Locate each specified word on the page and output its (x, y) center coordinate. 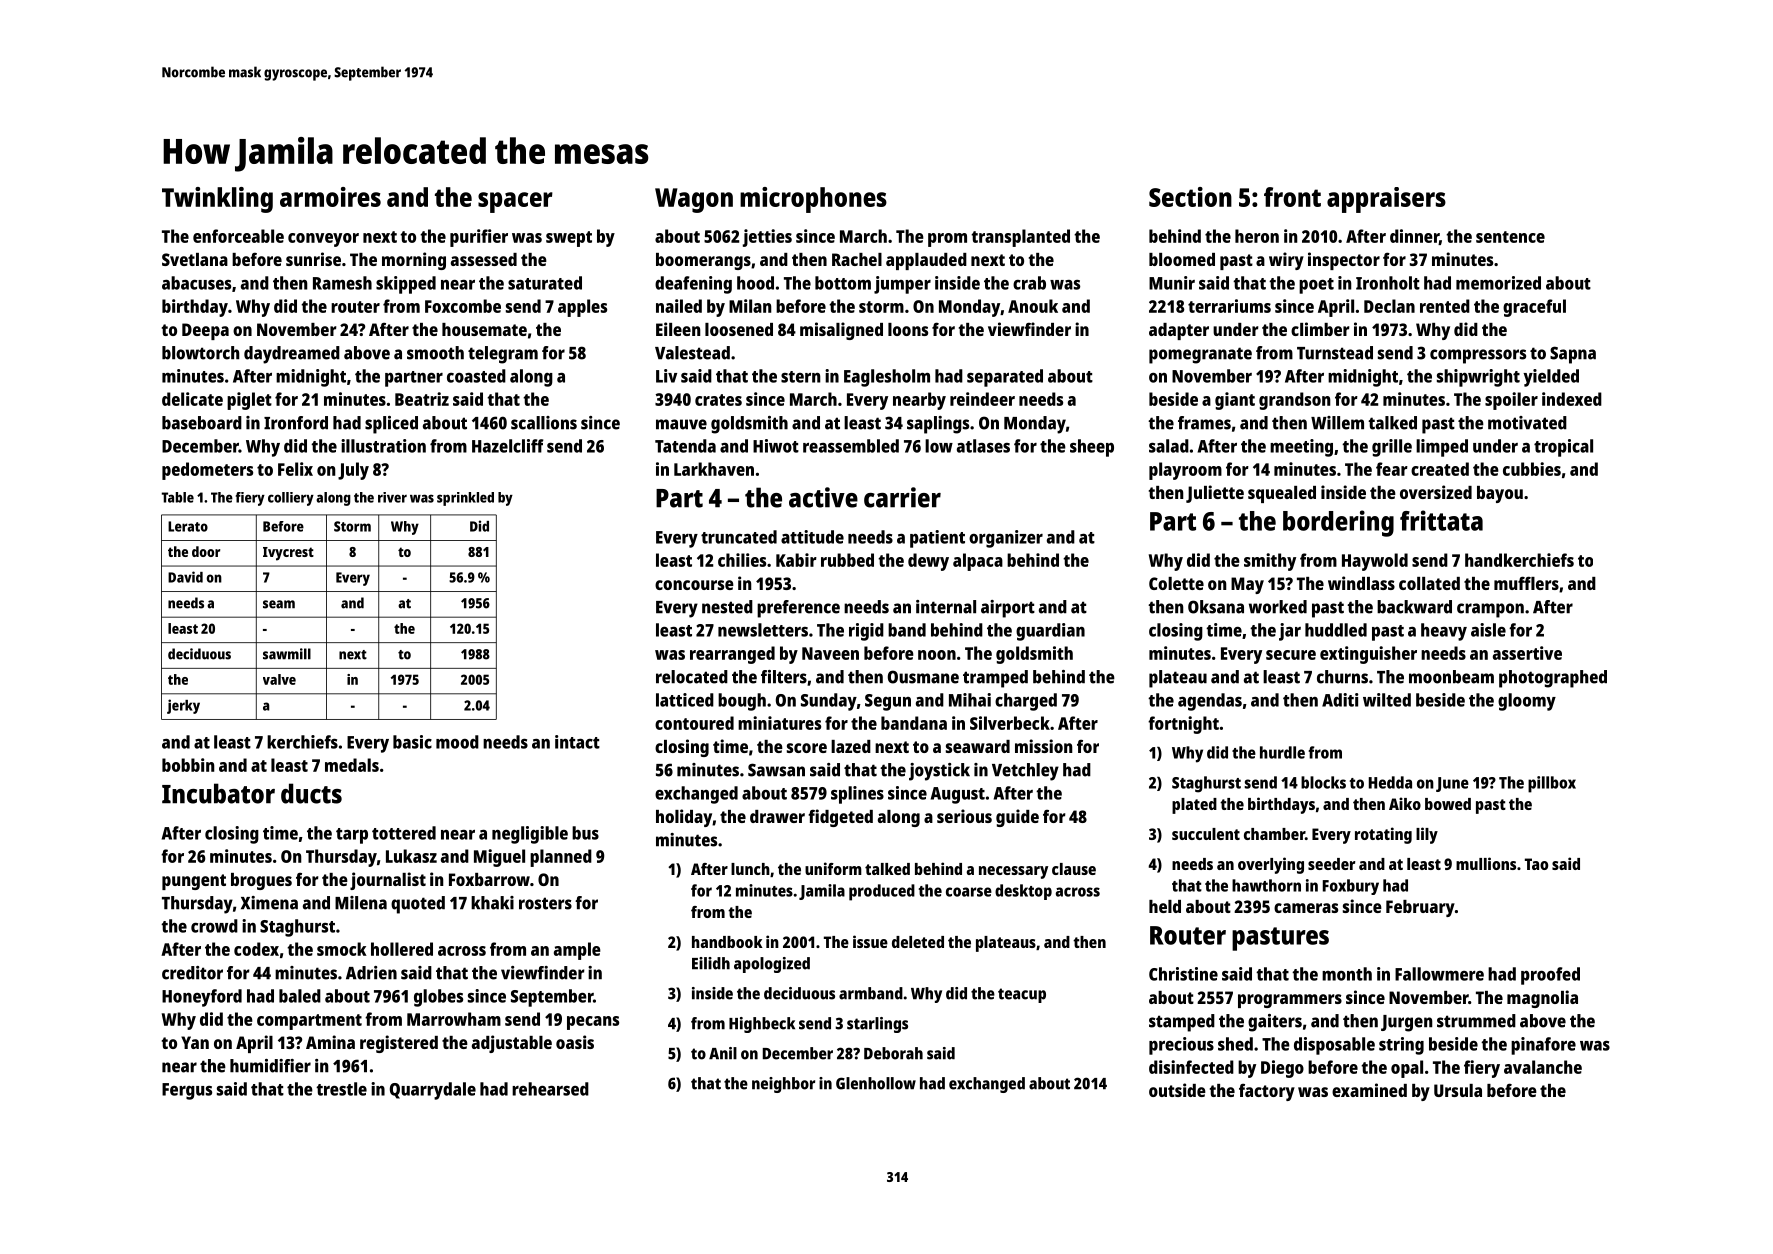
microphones (813, 200)
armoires (330, 197)
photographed (1553, 679)
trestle (341, 1089)
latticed (685, 700)
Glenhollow (876, 1083)
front (1292, 197)
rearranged (732, 655)
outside (1177, 1090)
